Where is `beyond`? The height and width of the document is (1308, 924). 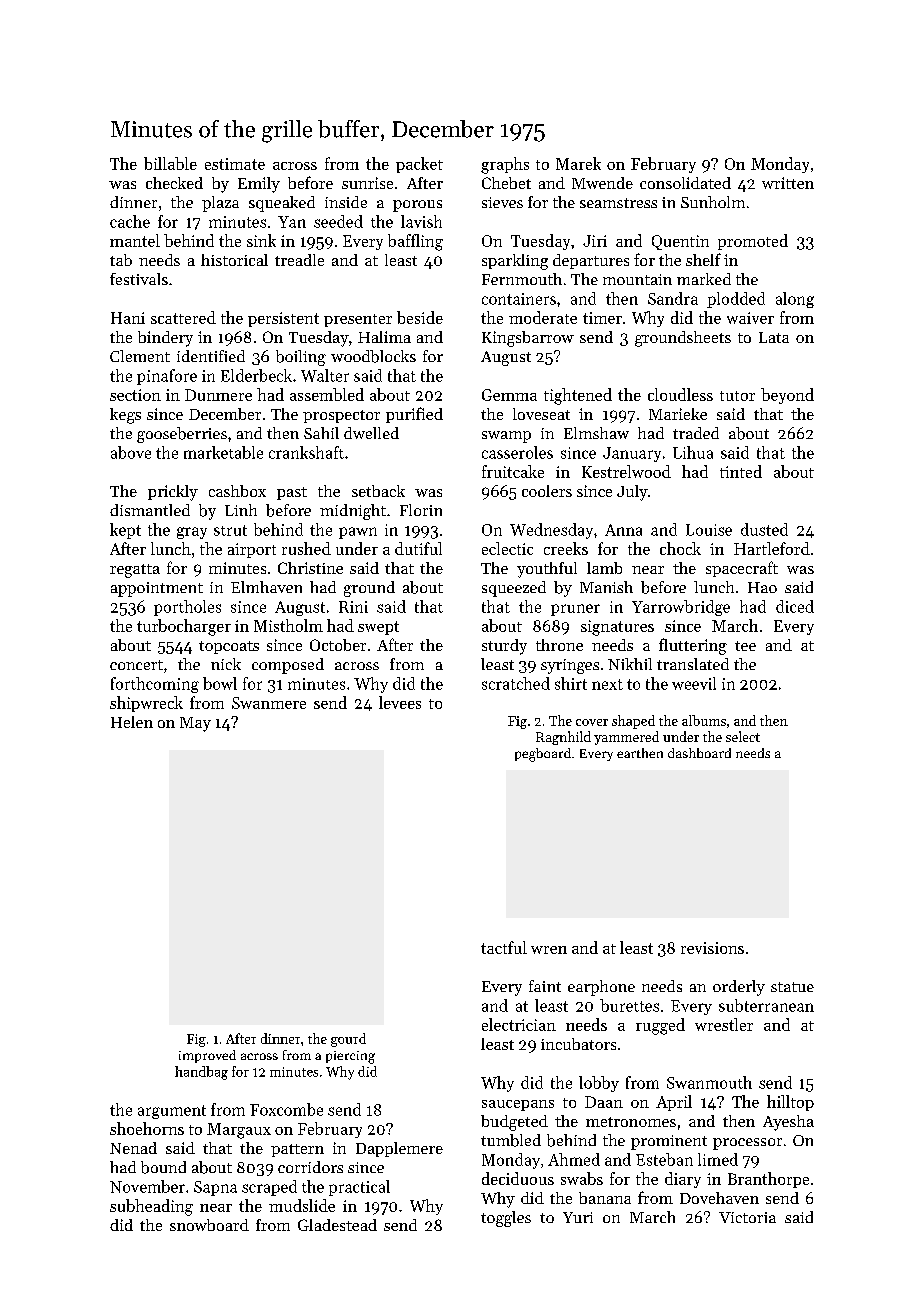
beyond is located at coordinates (787, 396).
